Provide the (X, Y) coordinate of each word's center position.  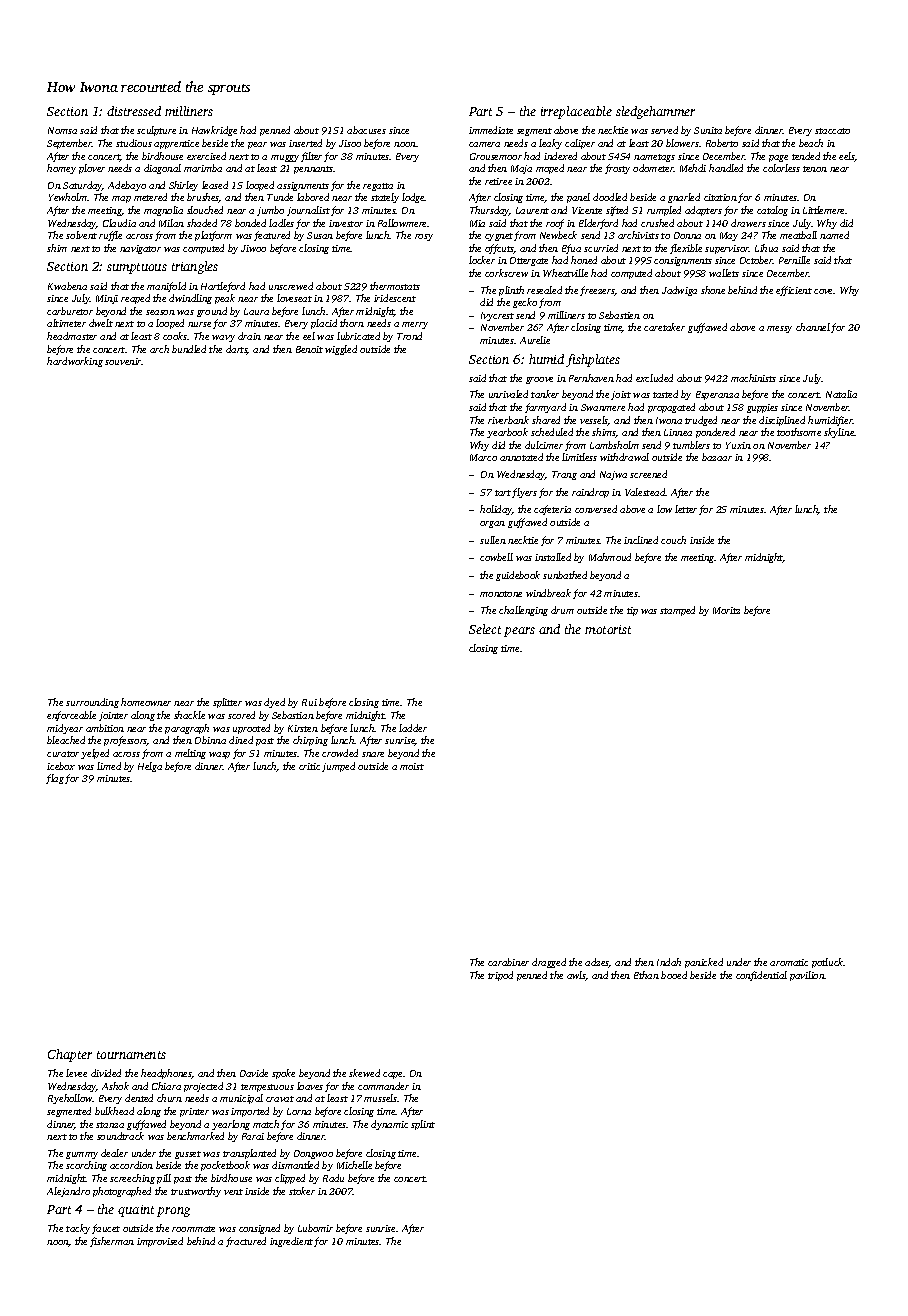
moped (550, 169)
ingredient (291, 1242)
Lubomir (315, 1228)
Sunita (708, 130)
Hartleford (223, 287)
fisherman (112, 1242)
